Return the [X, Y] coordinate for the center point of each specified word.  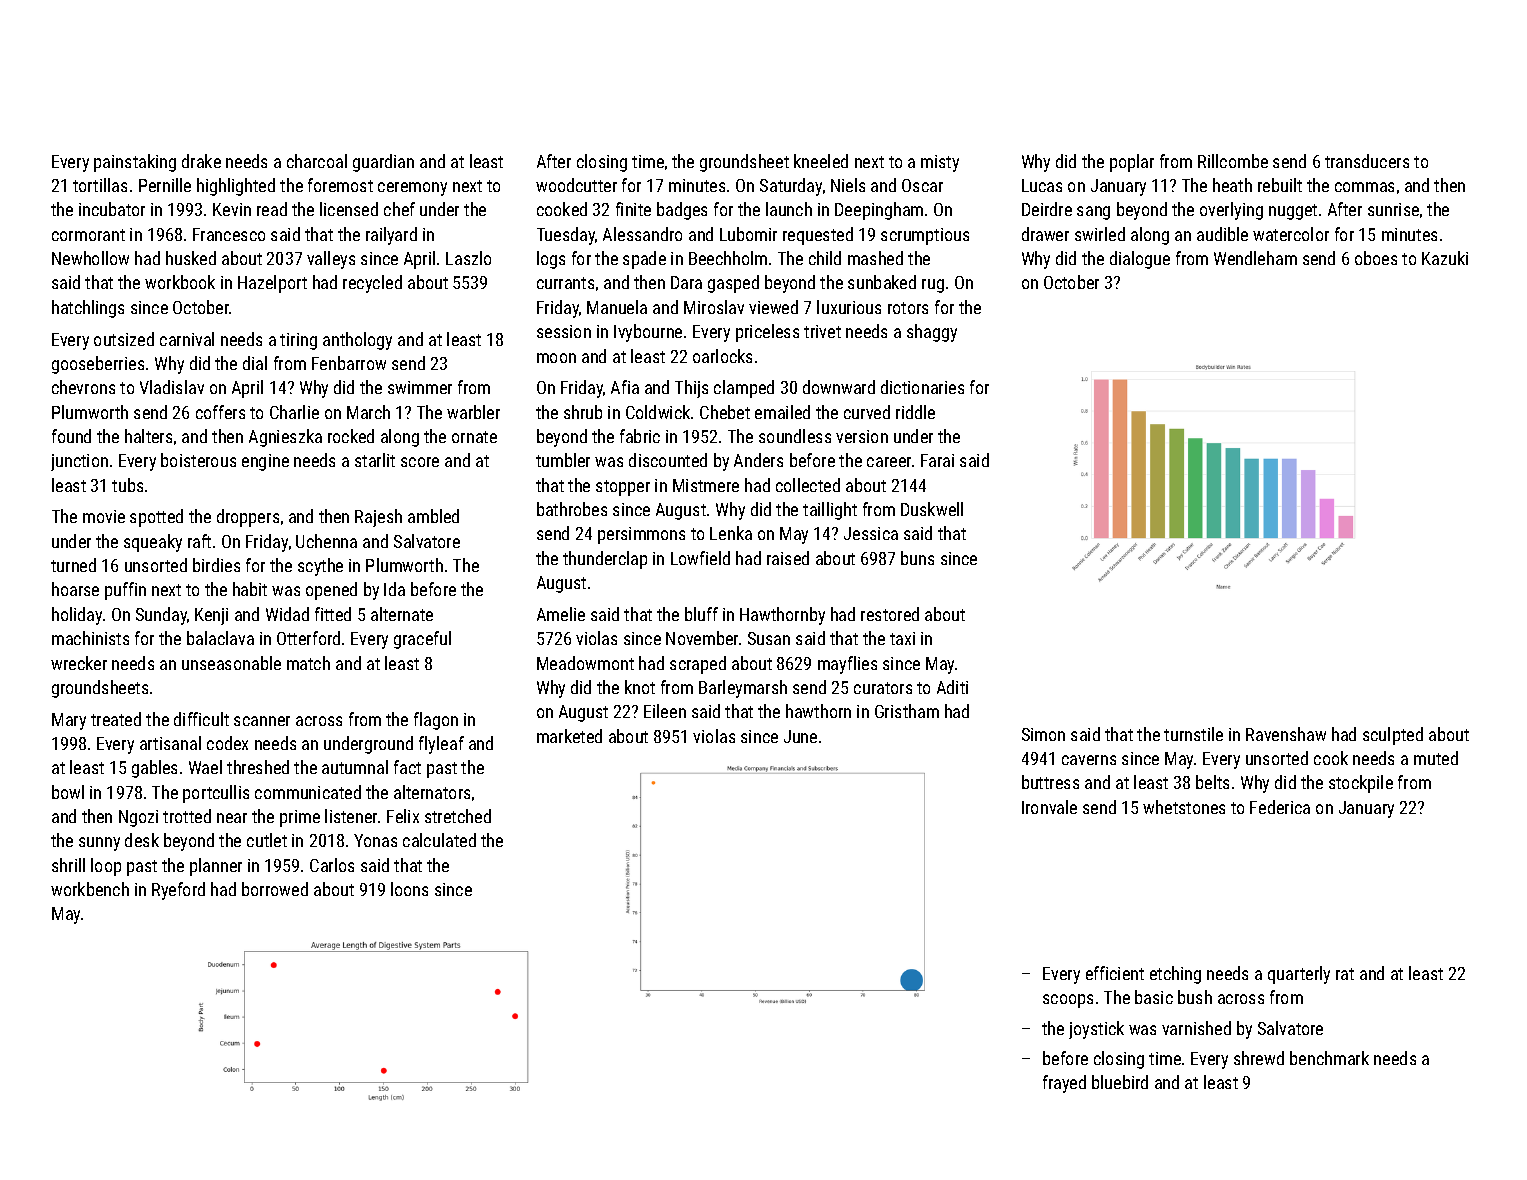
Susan [769, 638]
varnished [1196, 1028]
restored [890, 614]
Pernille [165, 185]
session [564, 331]
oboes [1376, 258]
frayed [1064, 1084]
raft [199, 541]
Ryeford [178, 891]
